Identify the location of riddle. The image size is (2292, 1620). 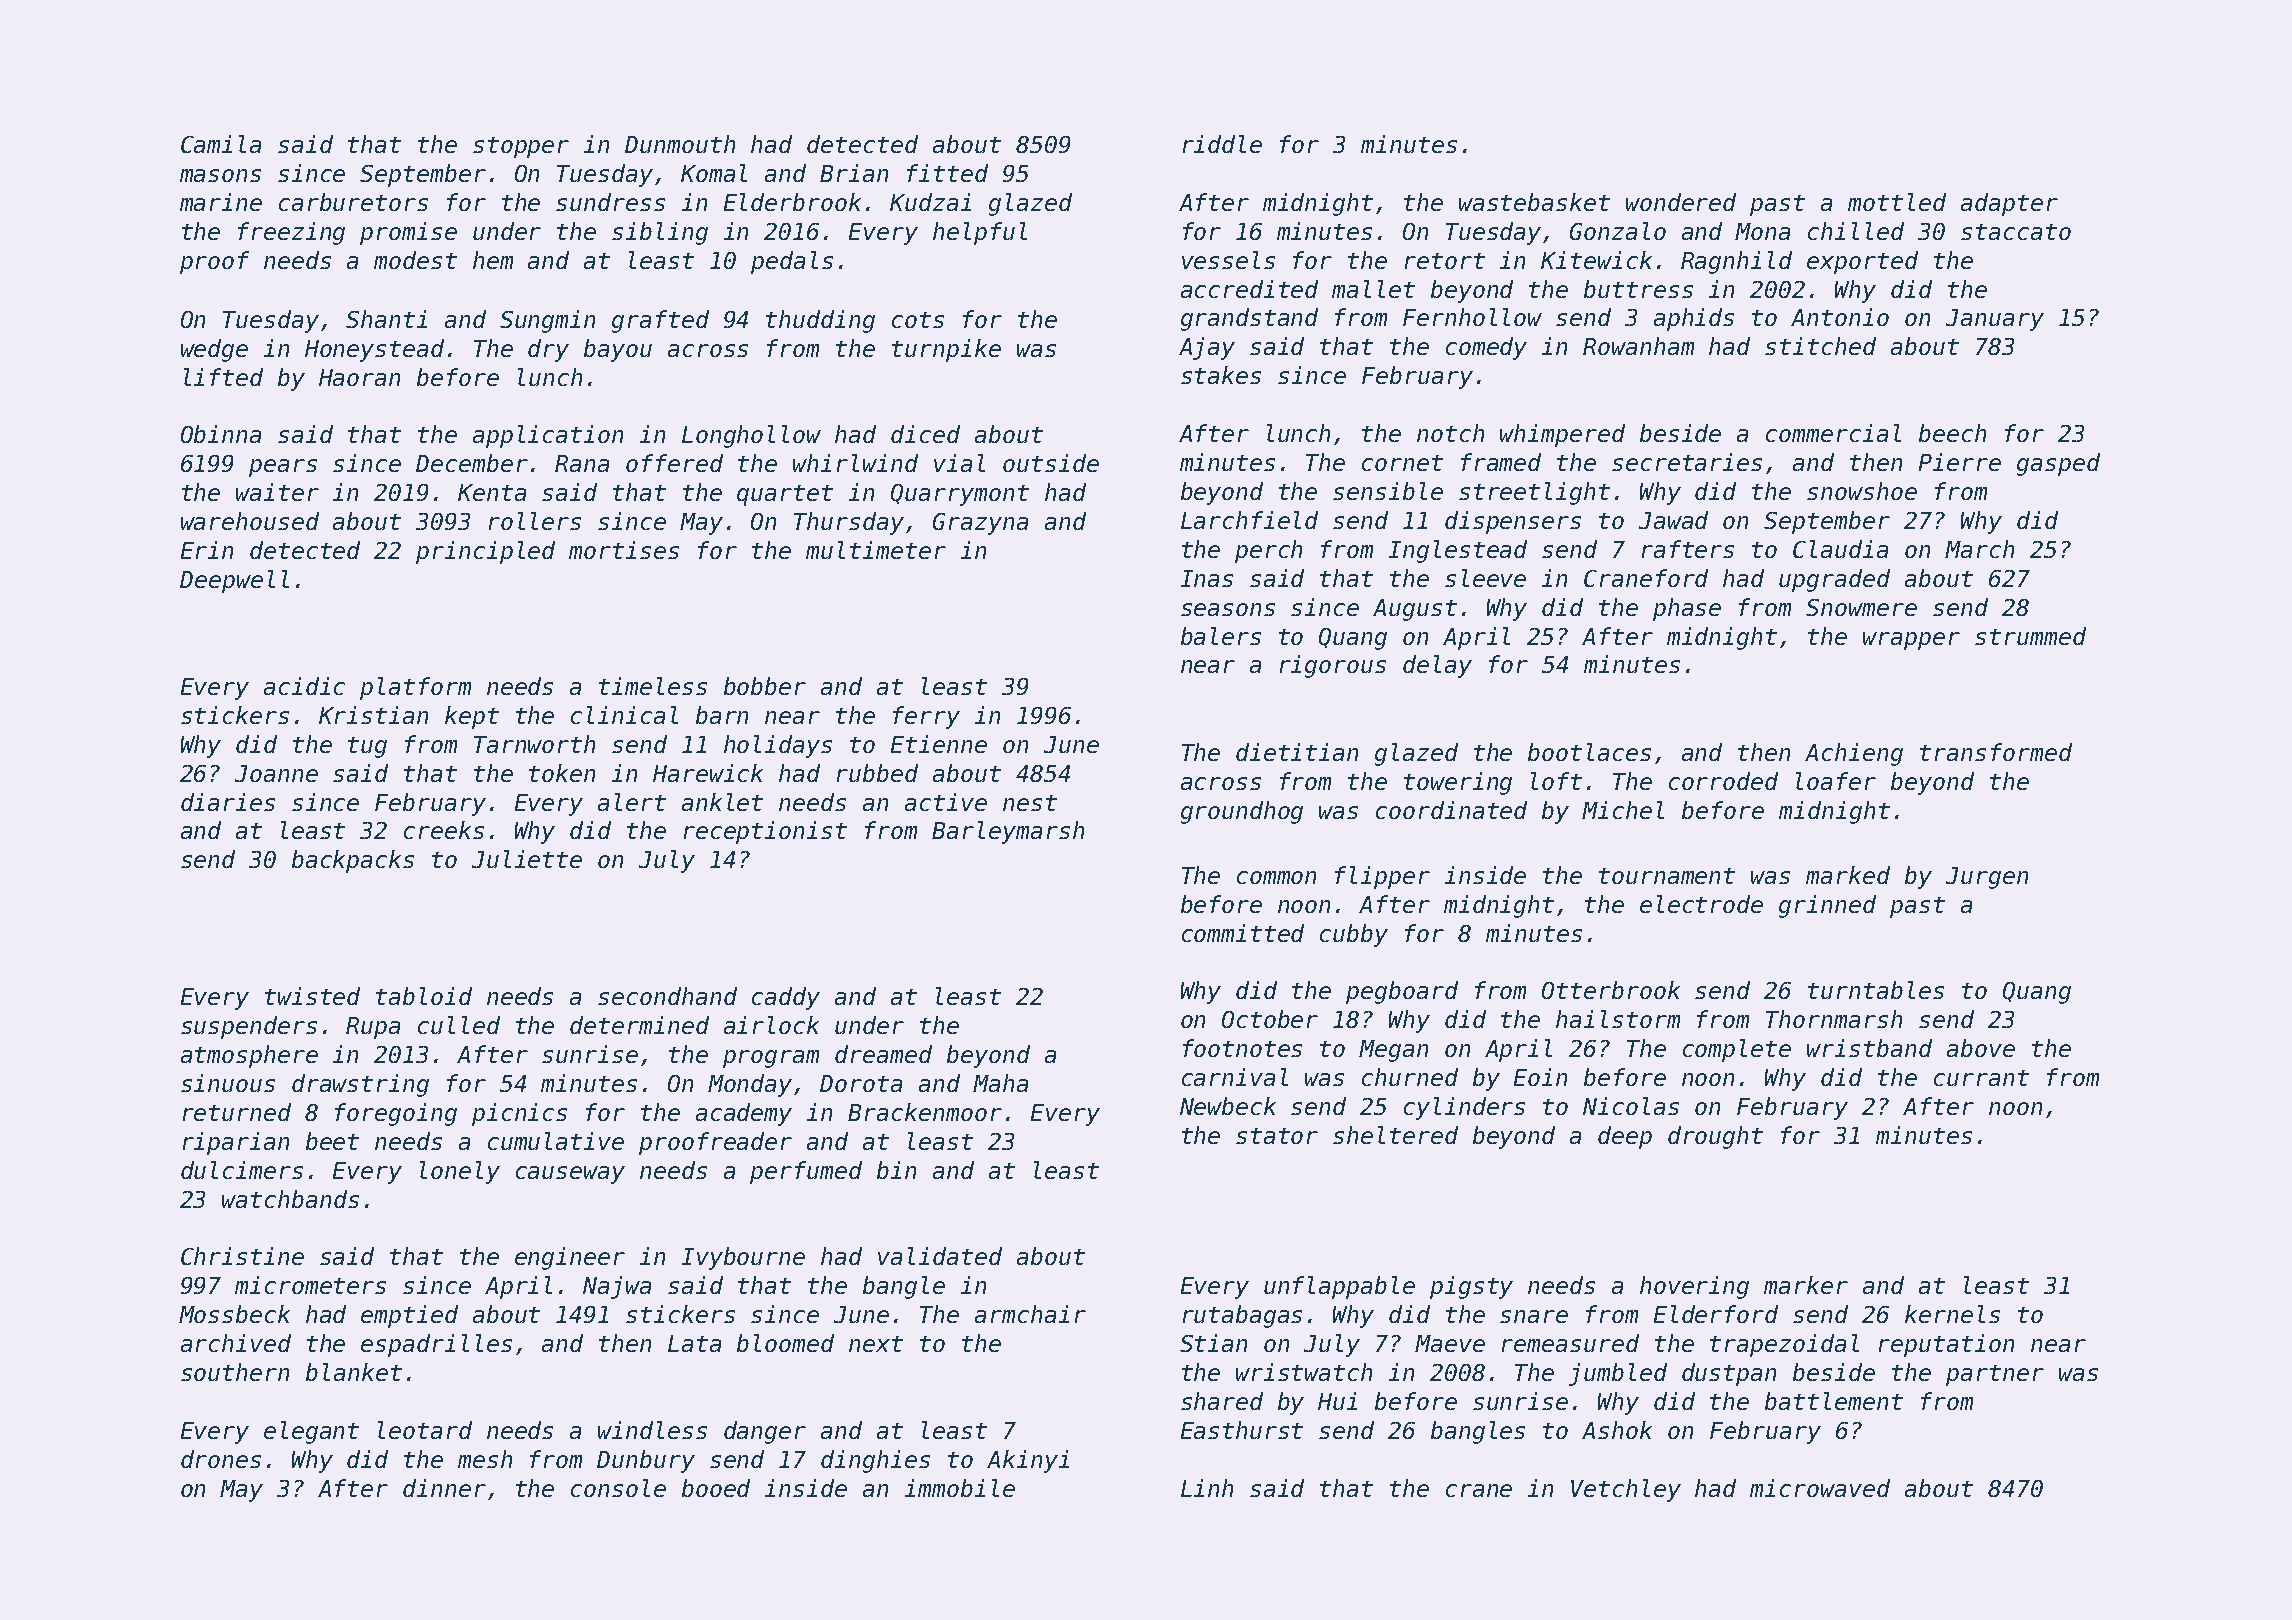
(1222, 144).
